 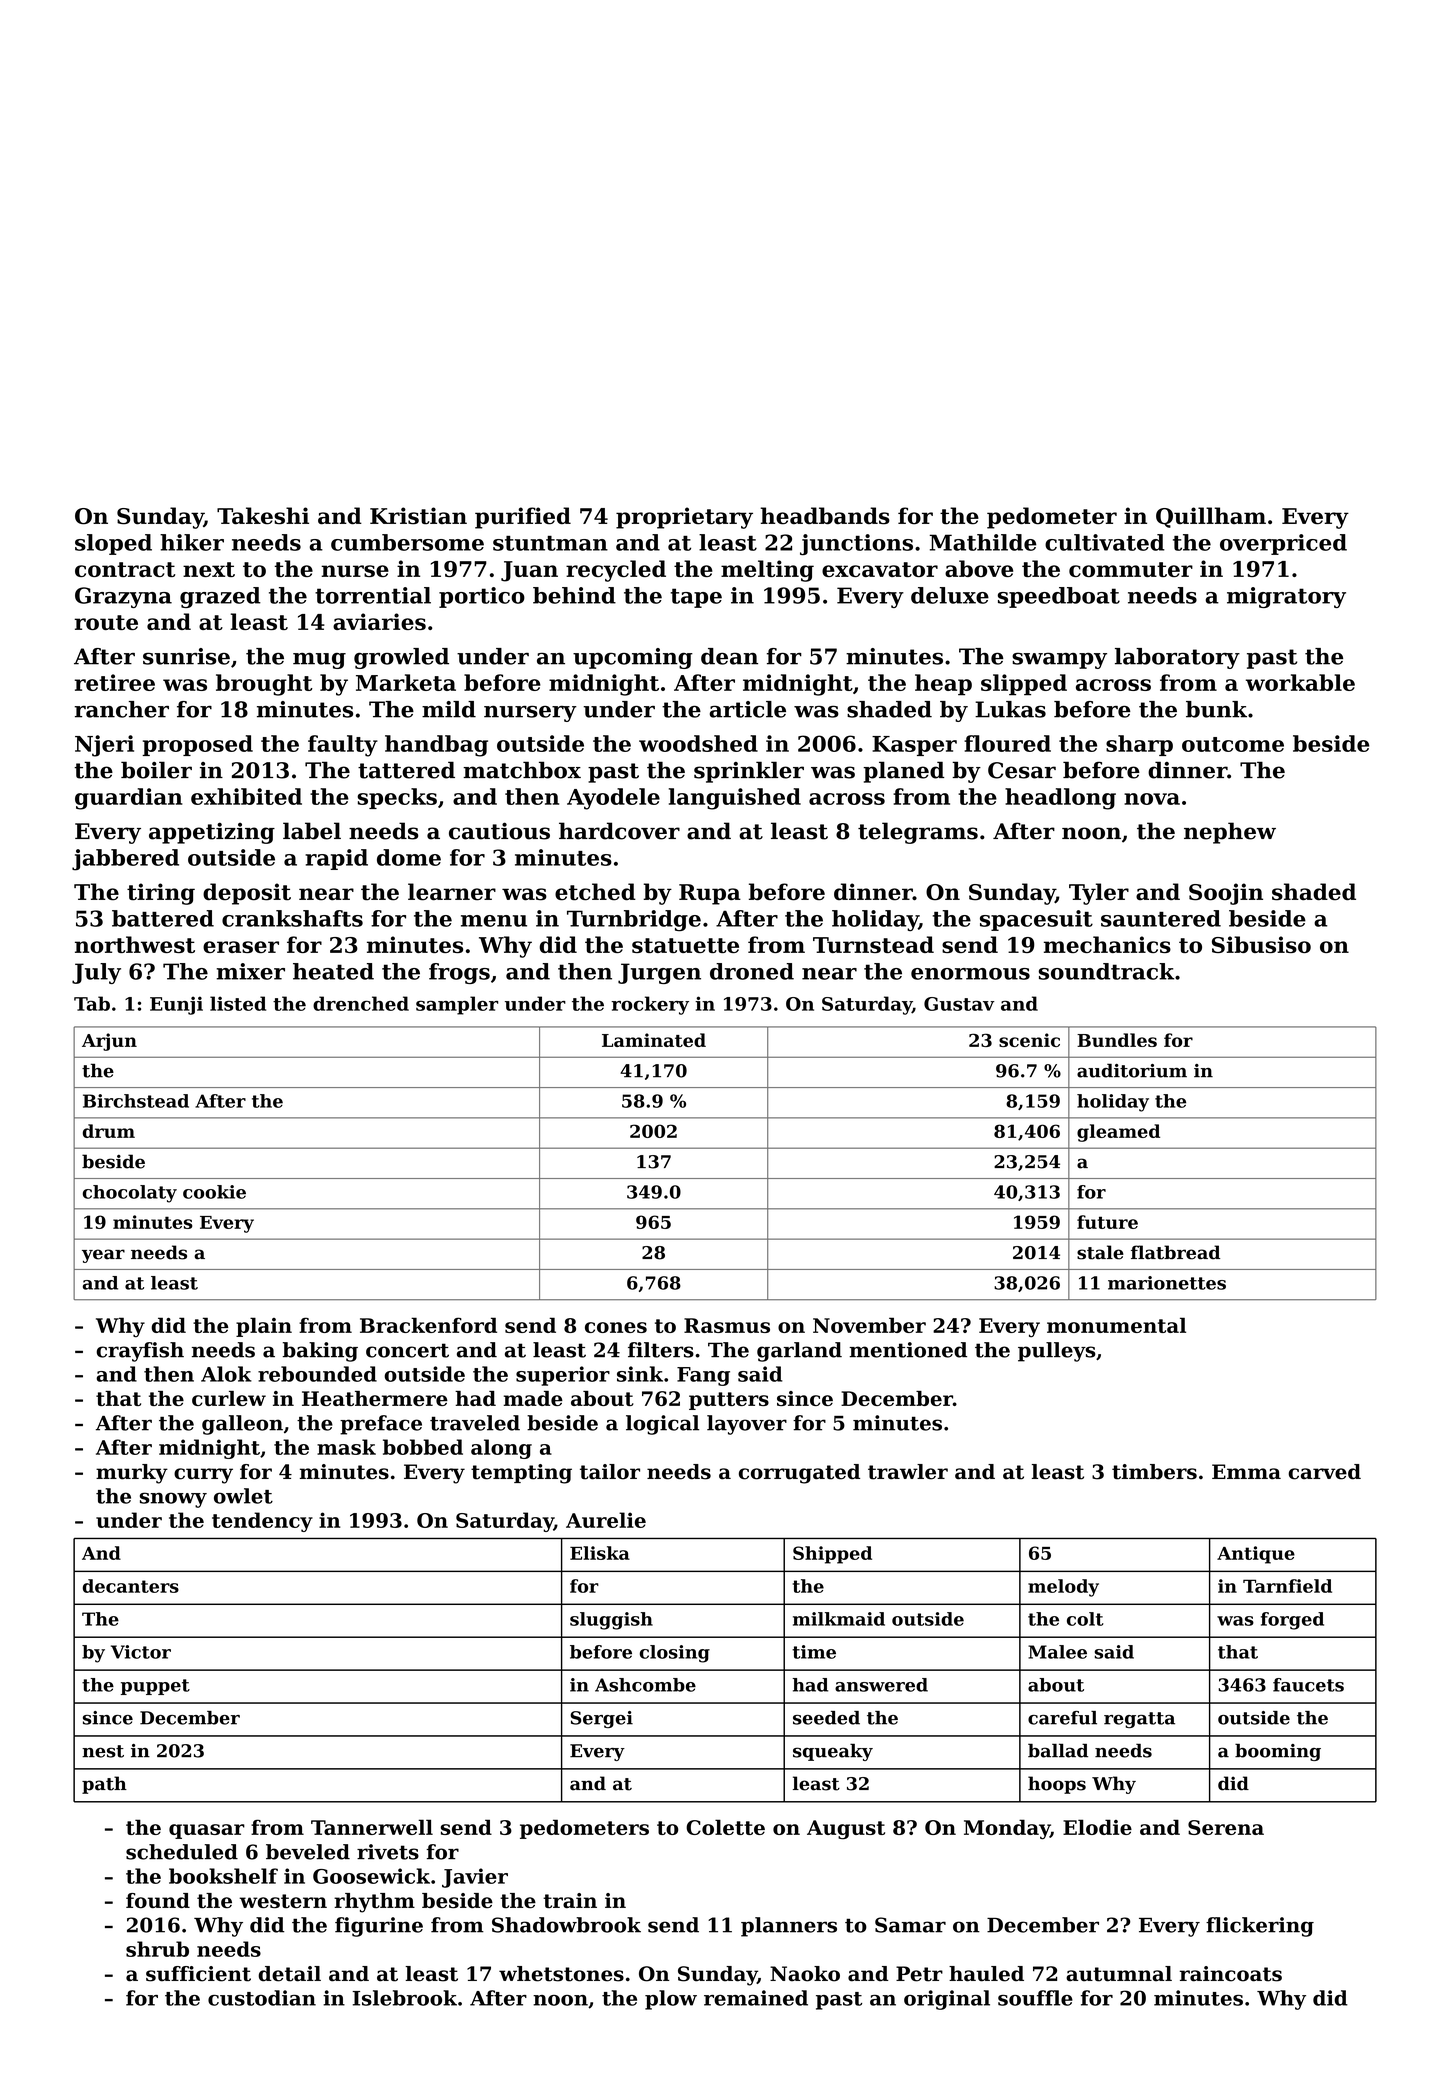 What do you see at coordinates (684, 518) in the screenshot?
I see `proprietary` at bounding box center [684, 518].
